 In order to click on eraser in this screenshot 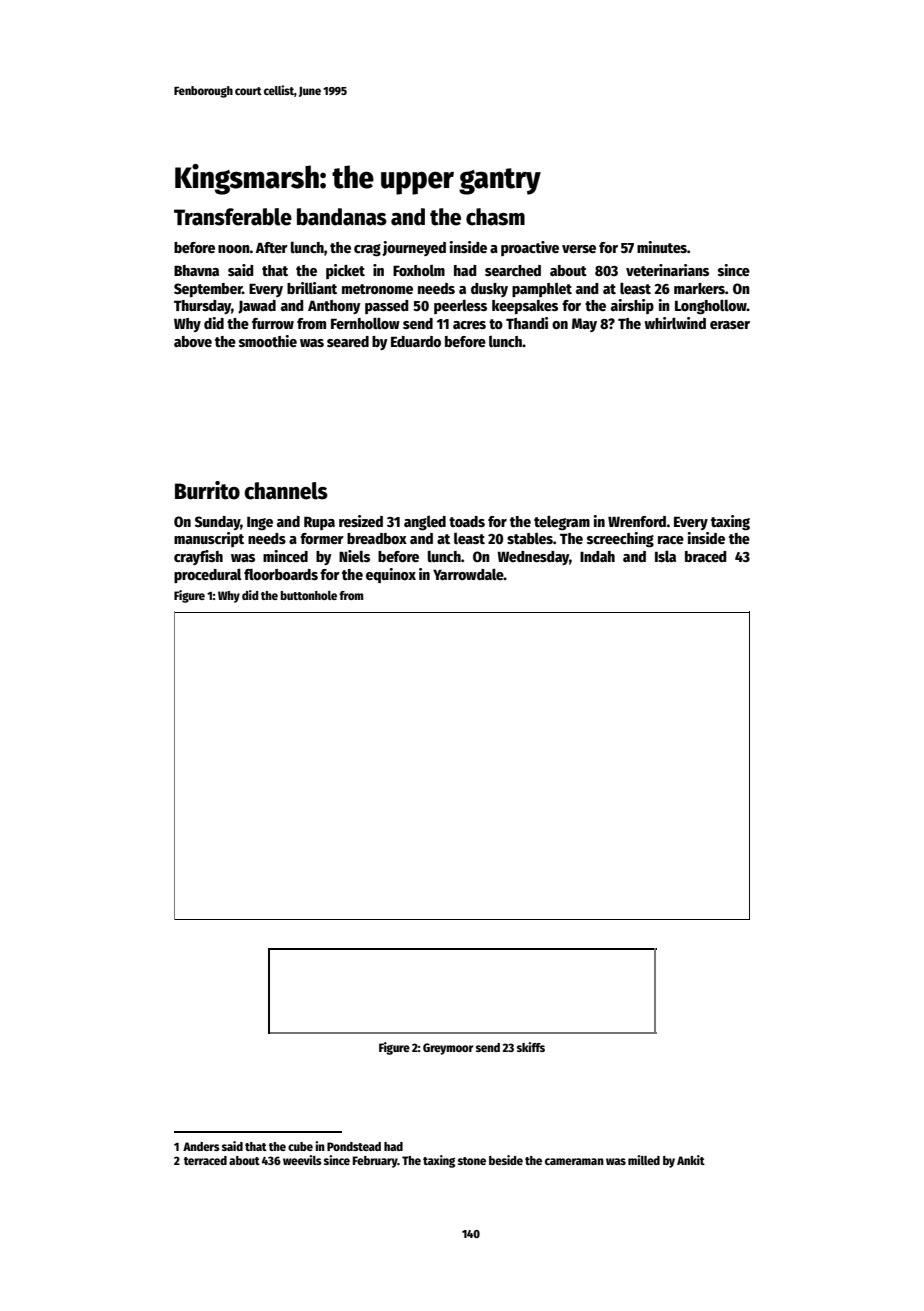, I will do `click(730, 325)`.
